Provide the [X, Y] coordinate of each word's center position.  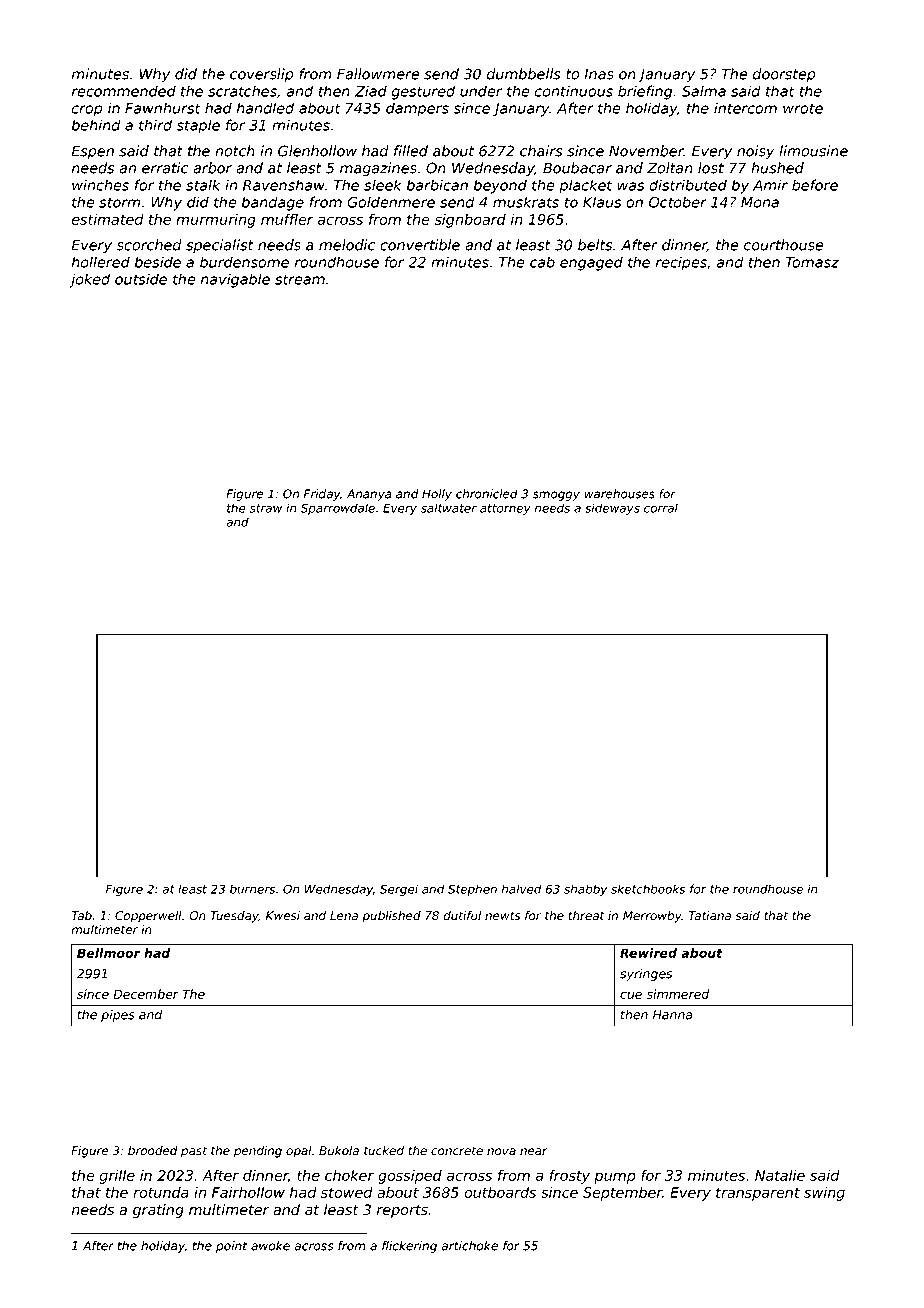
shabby [585, 890]
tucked [384, 1151]
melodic [347, 245]
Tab [82, 916]
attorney [505, 509]
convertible [420, 245]
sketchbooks [648, 889]
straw [266, 508]
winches [100, 185]
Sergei [399, 890]
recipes [681, 263]
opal [299, 1152]
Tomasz [812, 262]
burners [252, 889]
